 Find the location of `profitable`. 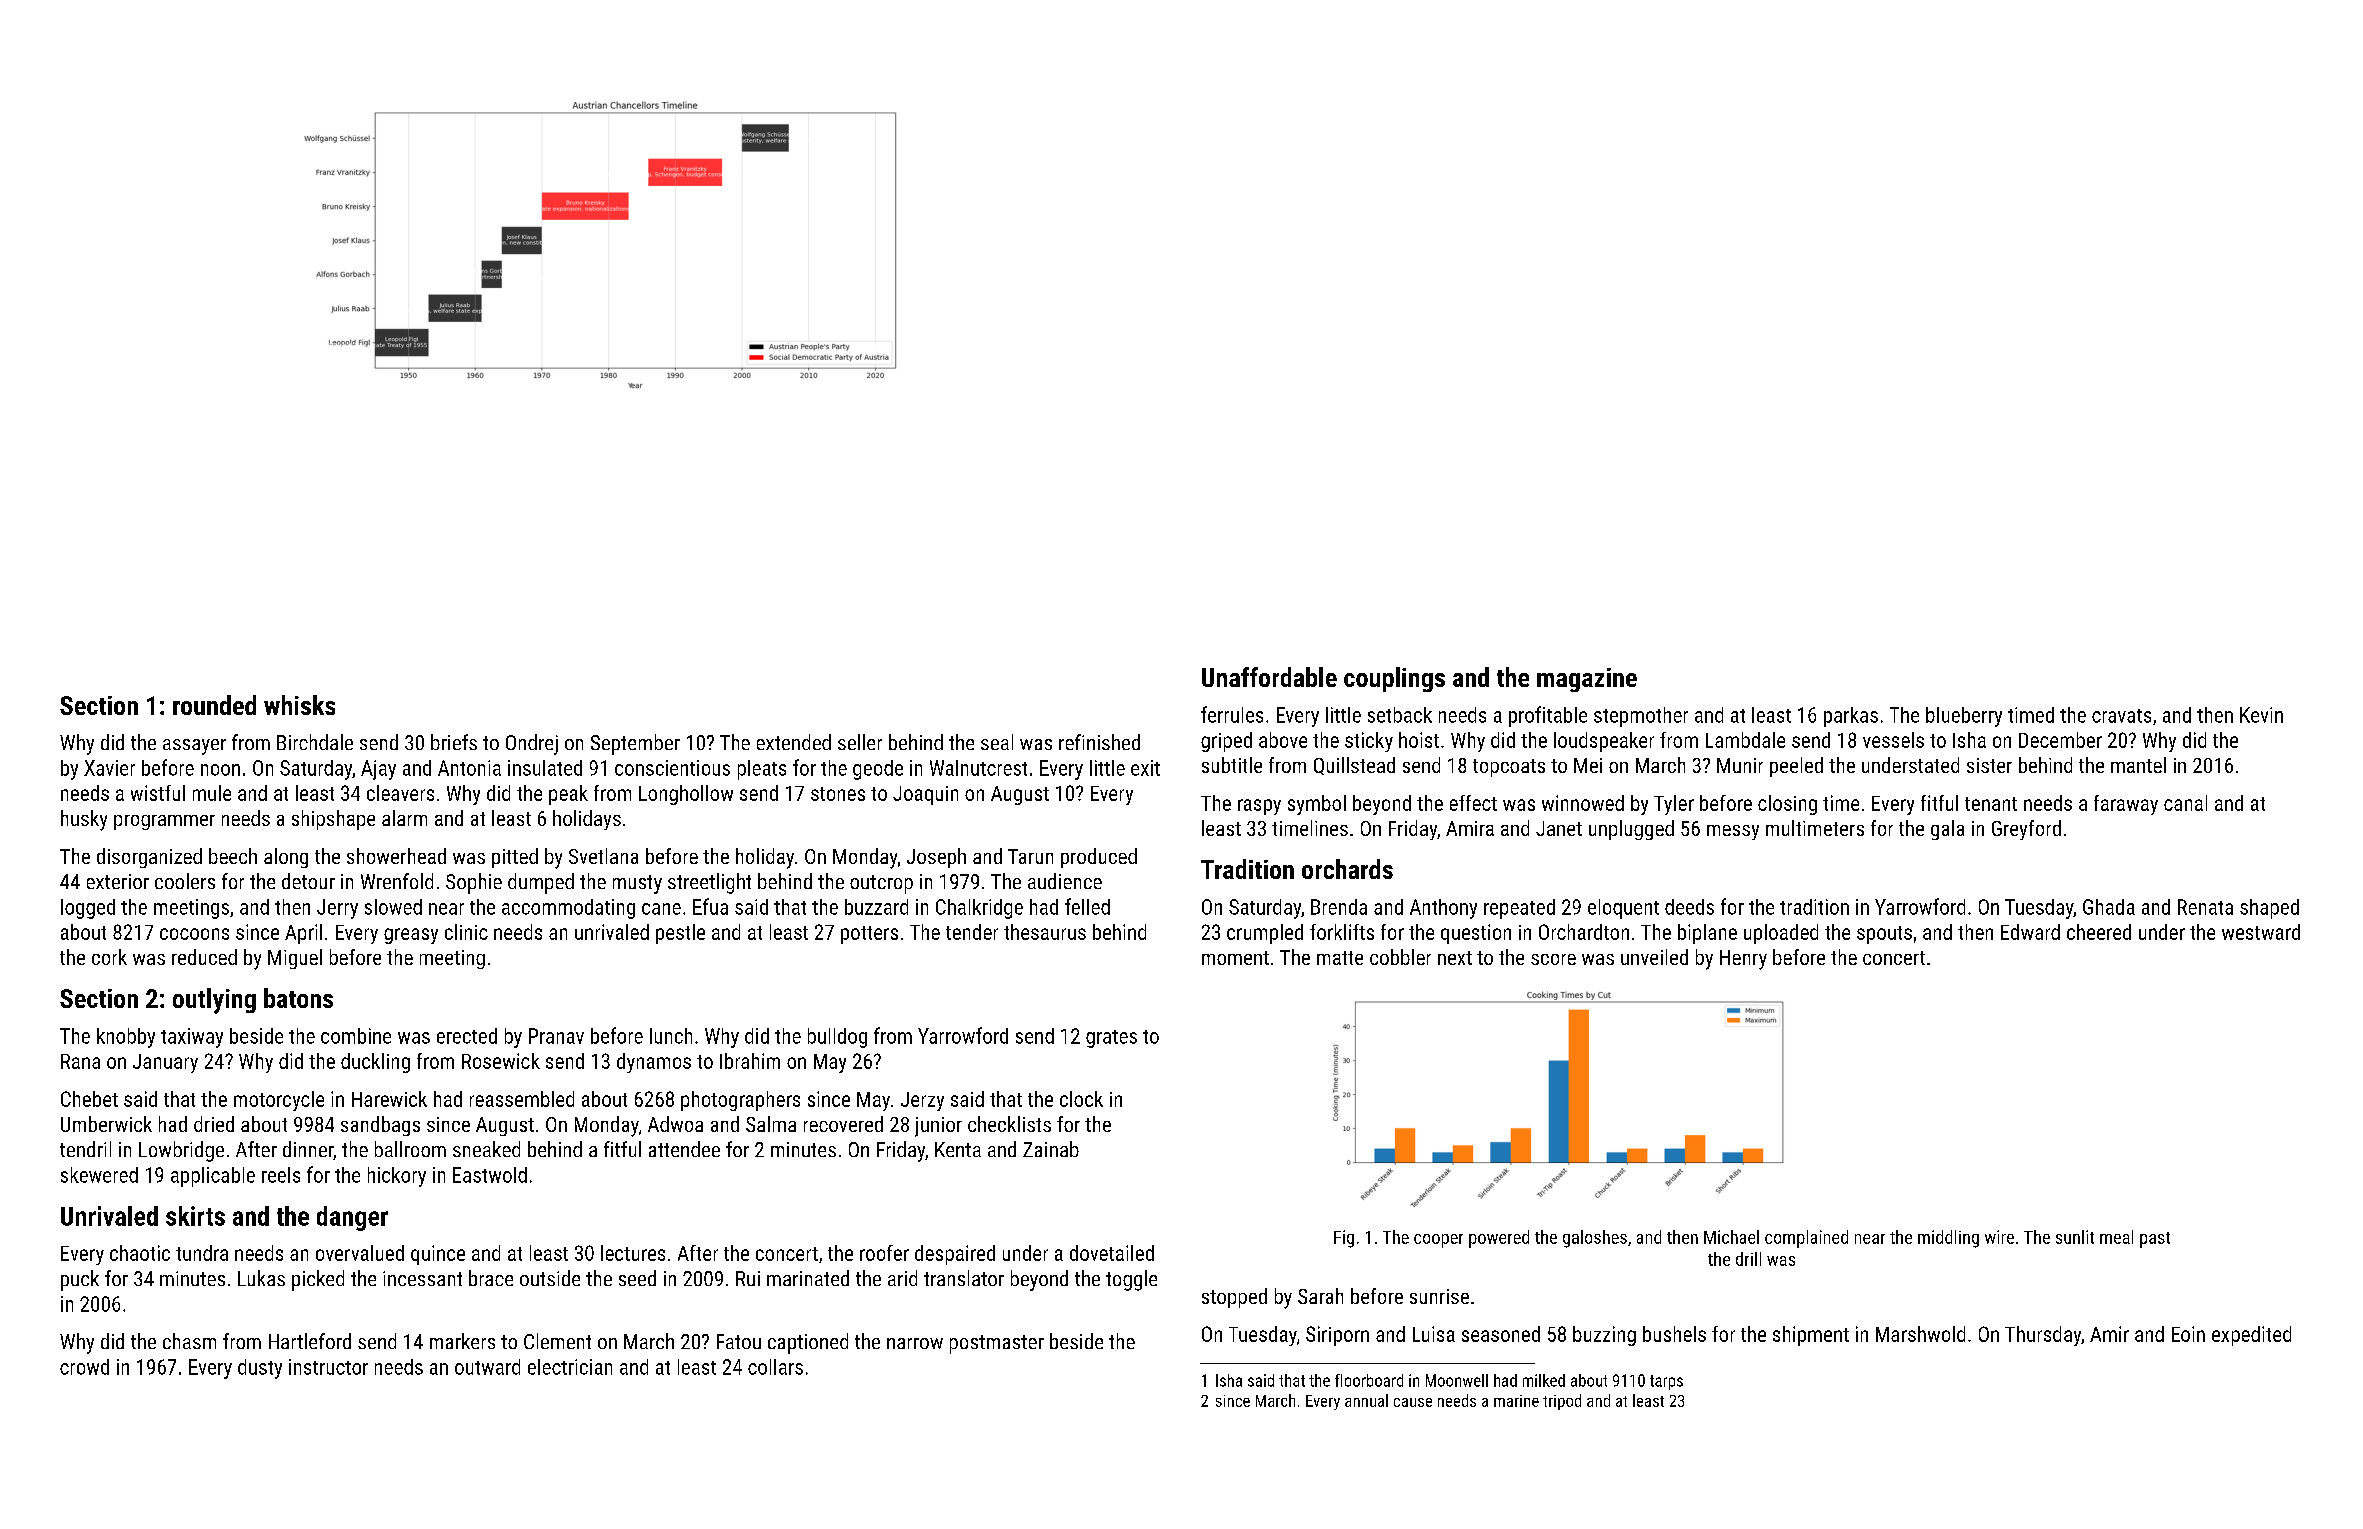

profitable is located at coordinates (1548, 716).
